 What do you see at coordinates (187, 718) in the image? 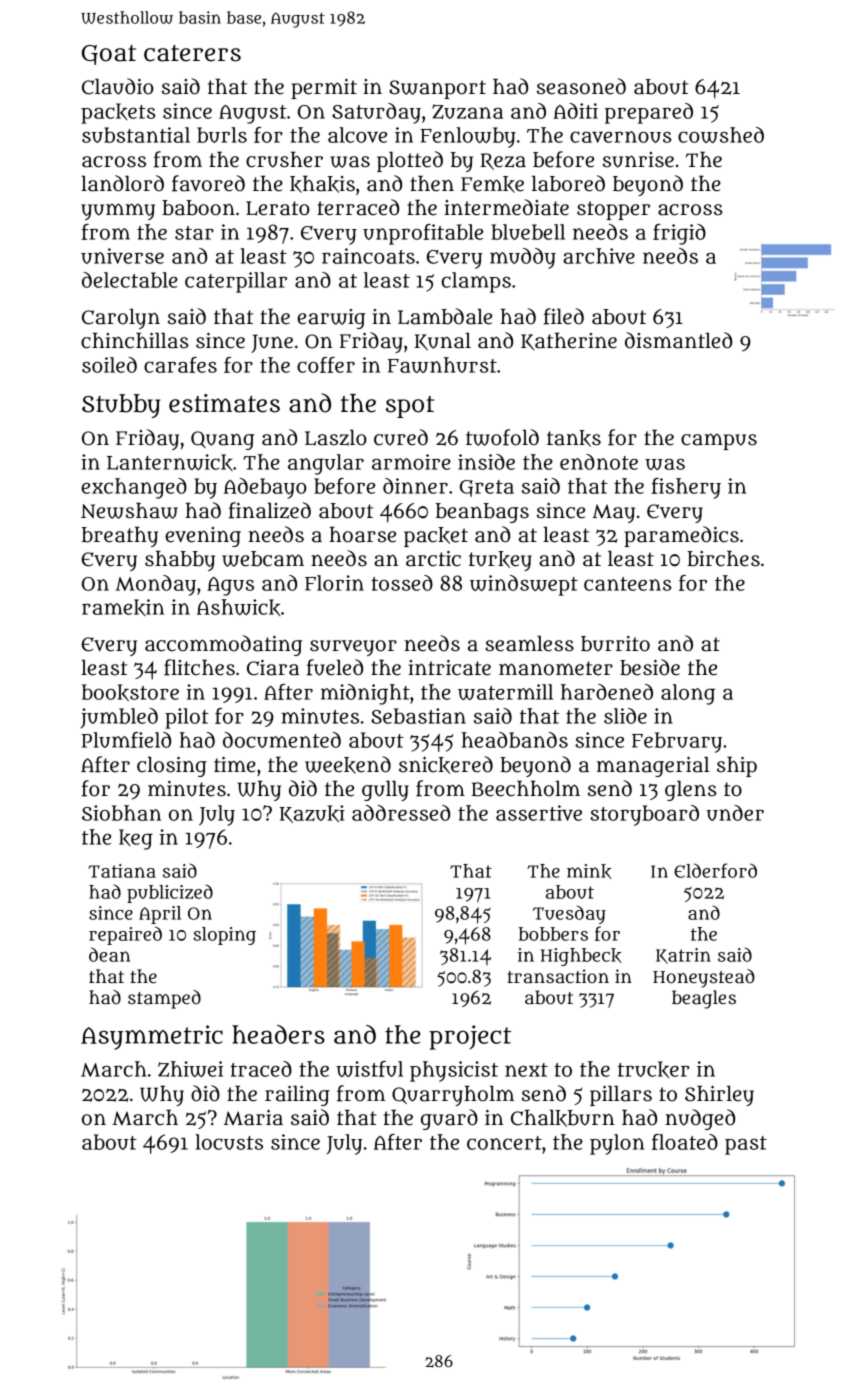
I see `pilot` at bounding box center [187, 718].
